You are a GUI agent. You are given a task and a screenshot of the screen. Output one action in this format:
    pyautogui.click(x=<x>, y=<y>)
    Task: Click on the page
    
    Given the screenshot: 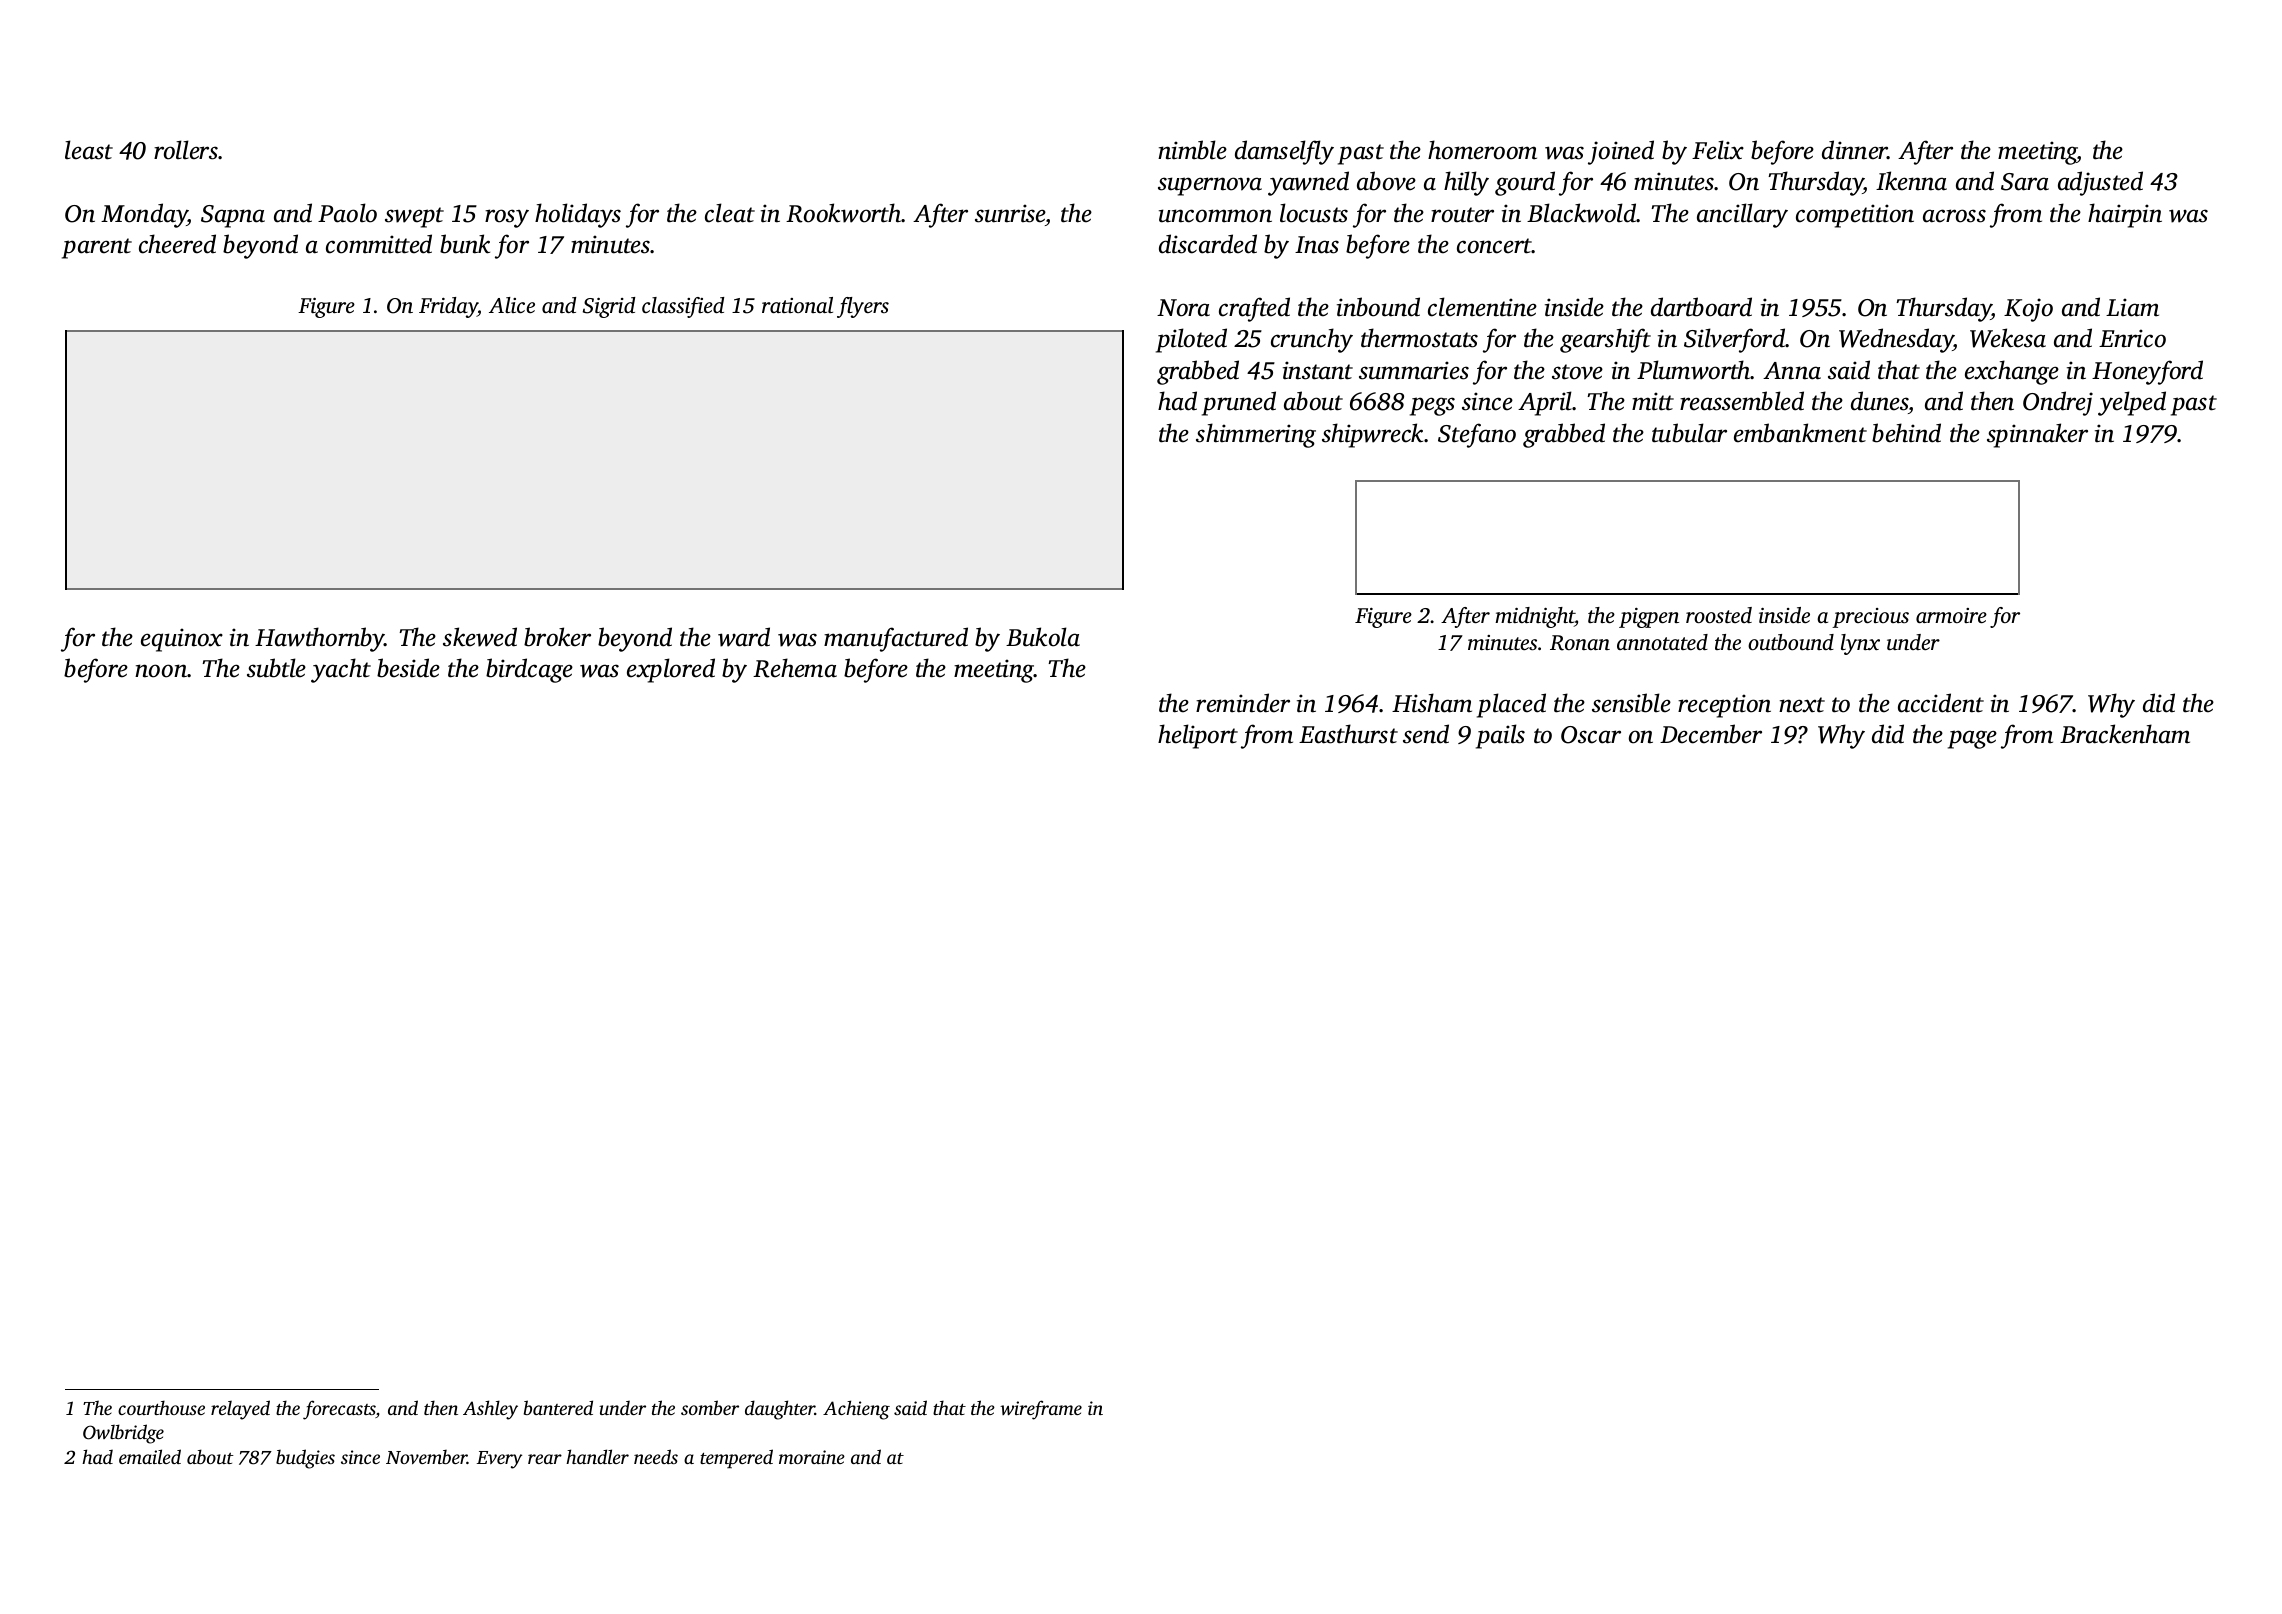 What is the action you would take?
    pyautogui.click(x=1972, y=739)
